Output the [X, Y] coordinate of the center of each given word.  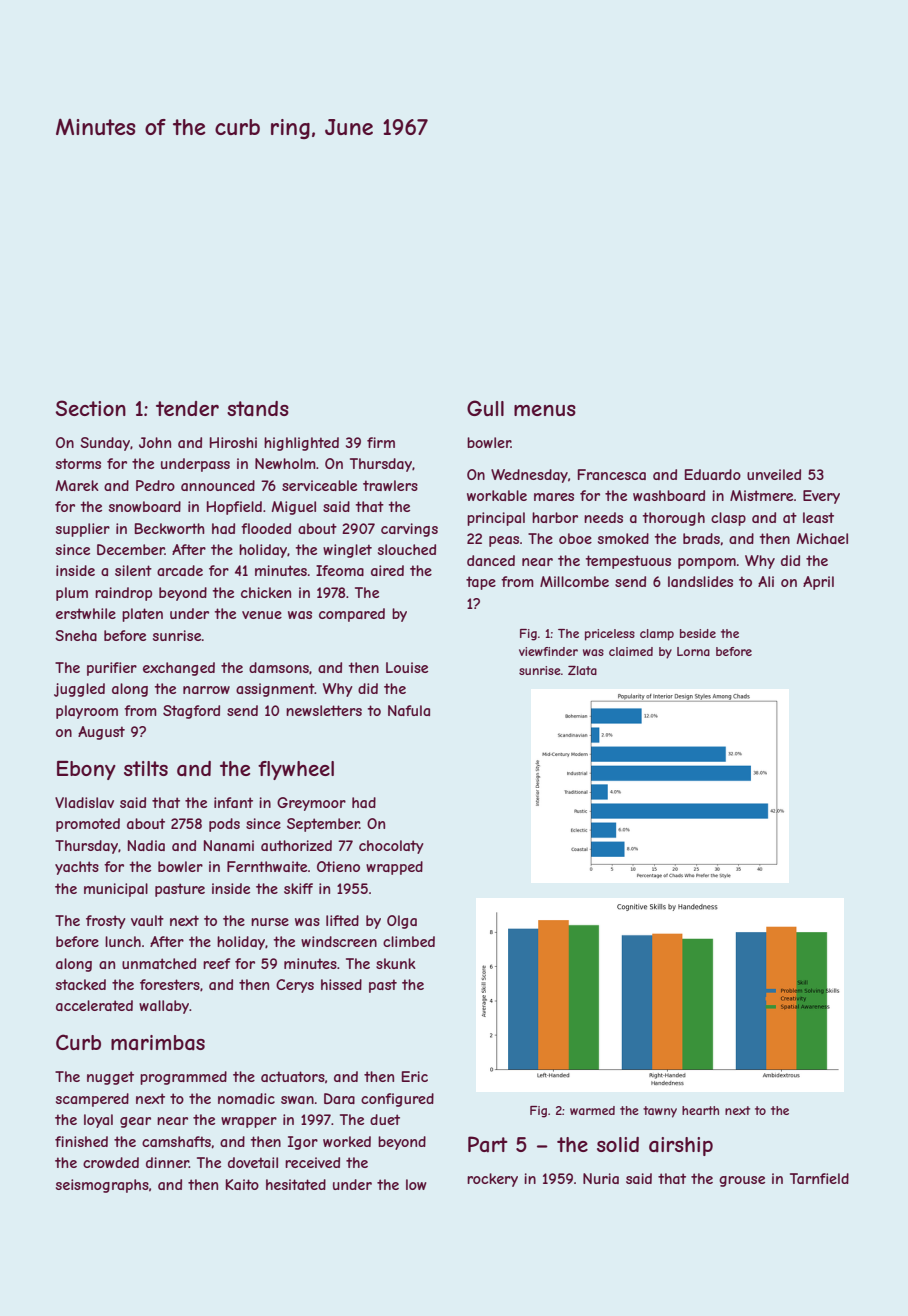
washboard [669, 495]
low [416, 1184]
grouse [742, 1181]
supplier [83, 530]
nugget [110, 1078]
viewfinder [548, 651]
